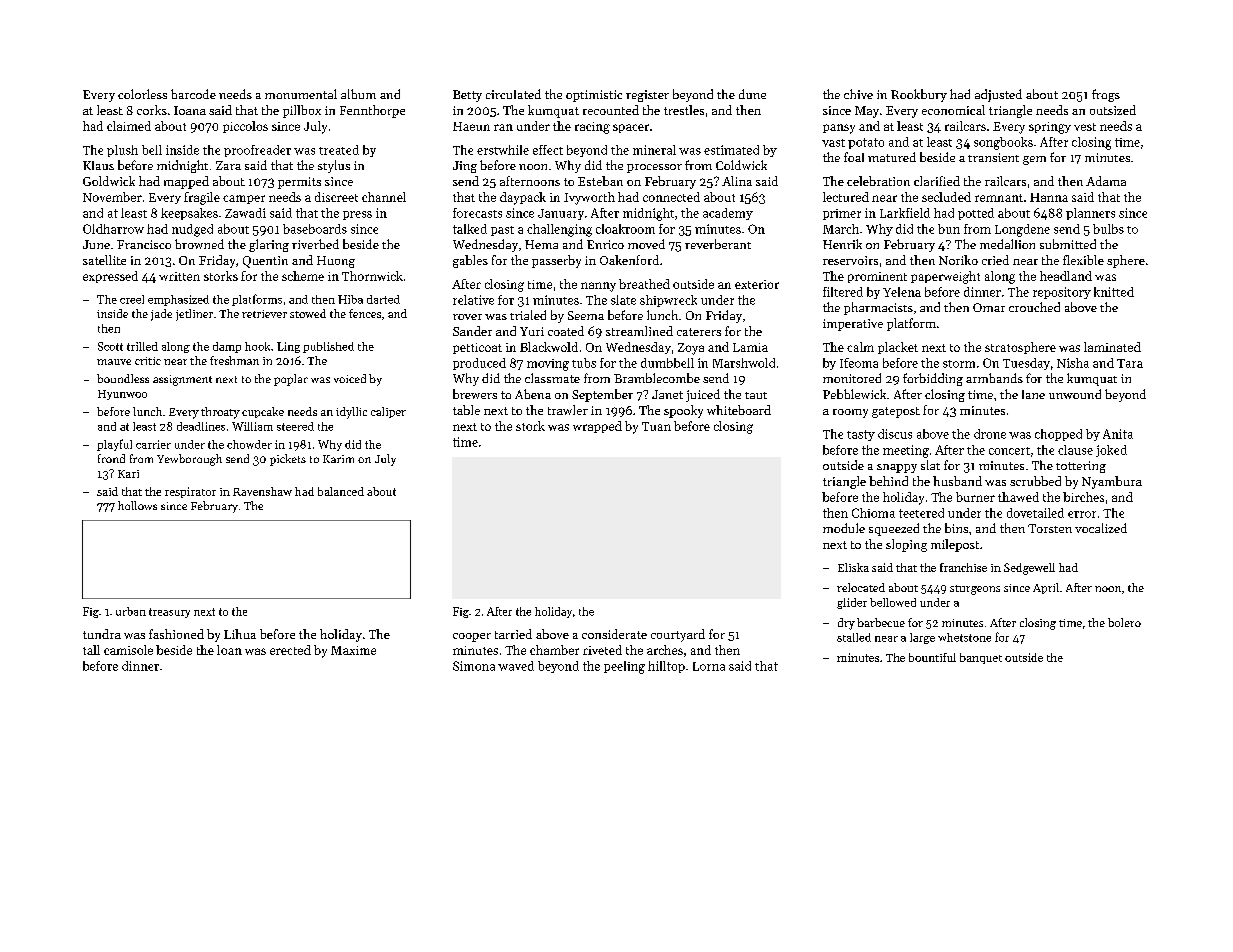 The height and width of the screenshot is (952, 1233). Describe the element at coordinates (656, 426) in the screenshot. I see `Tuan` at that location.
